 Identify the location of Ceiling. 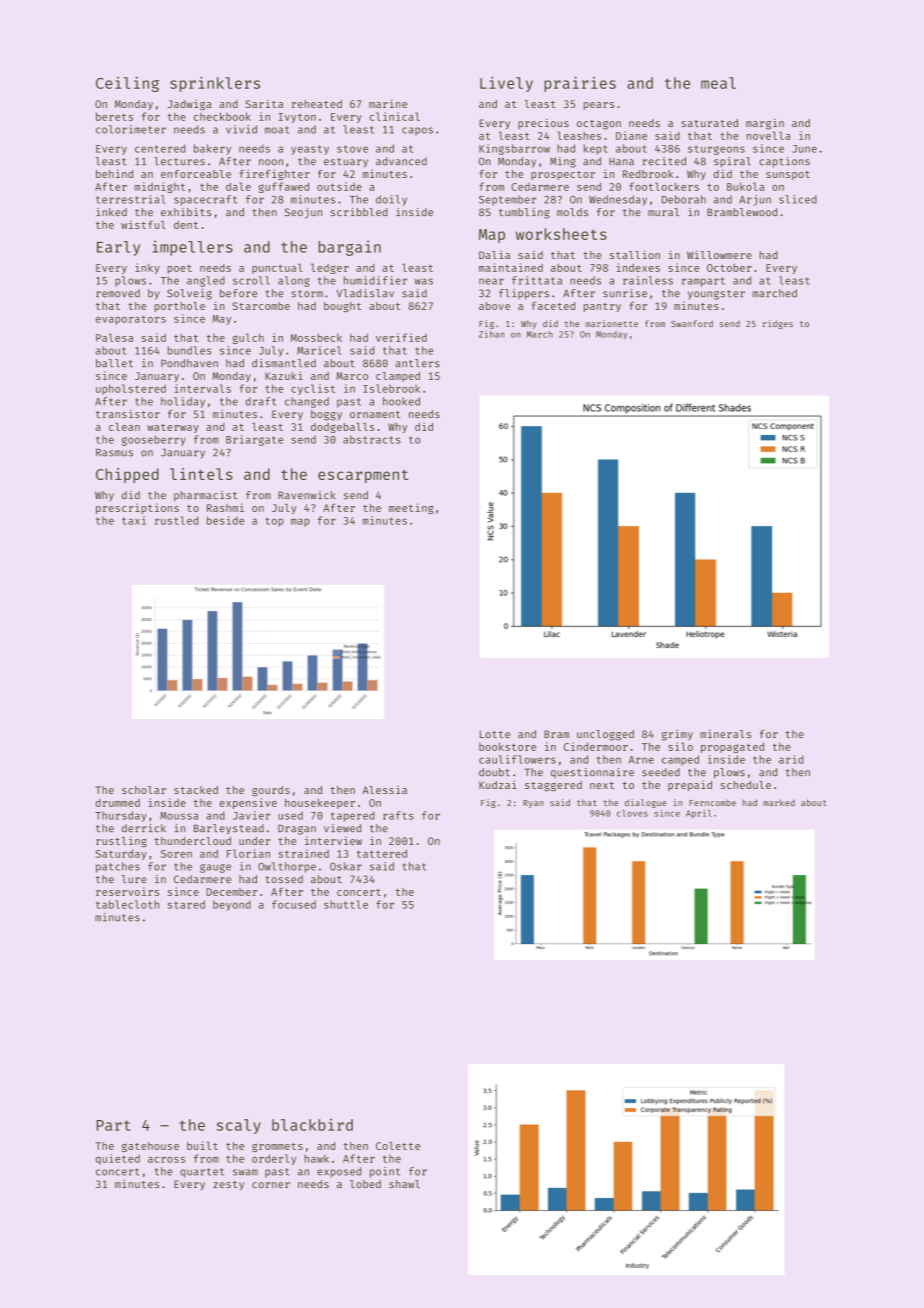
(127, 84).
